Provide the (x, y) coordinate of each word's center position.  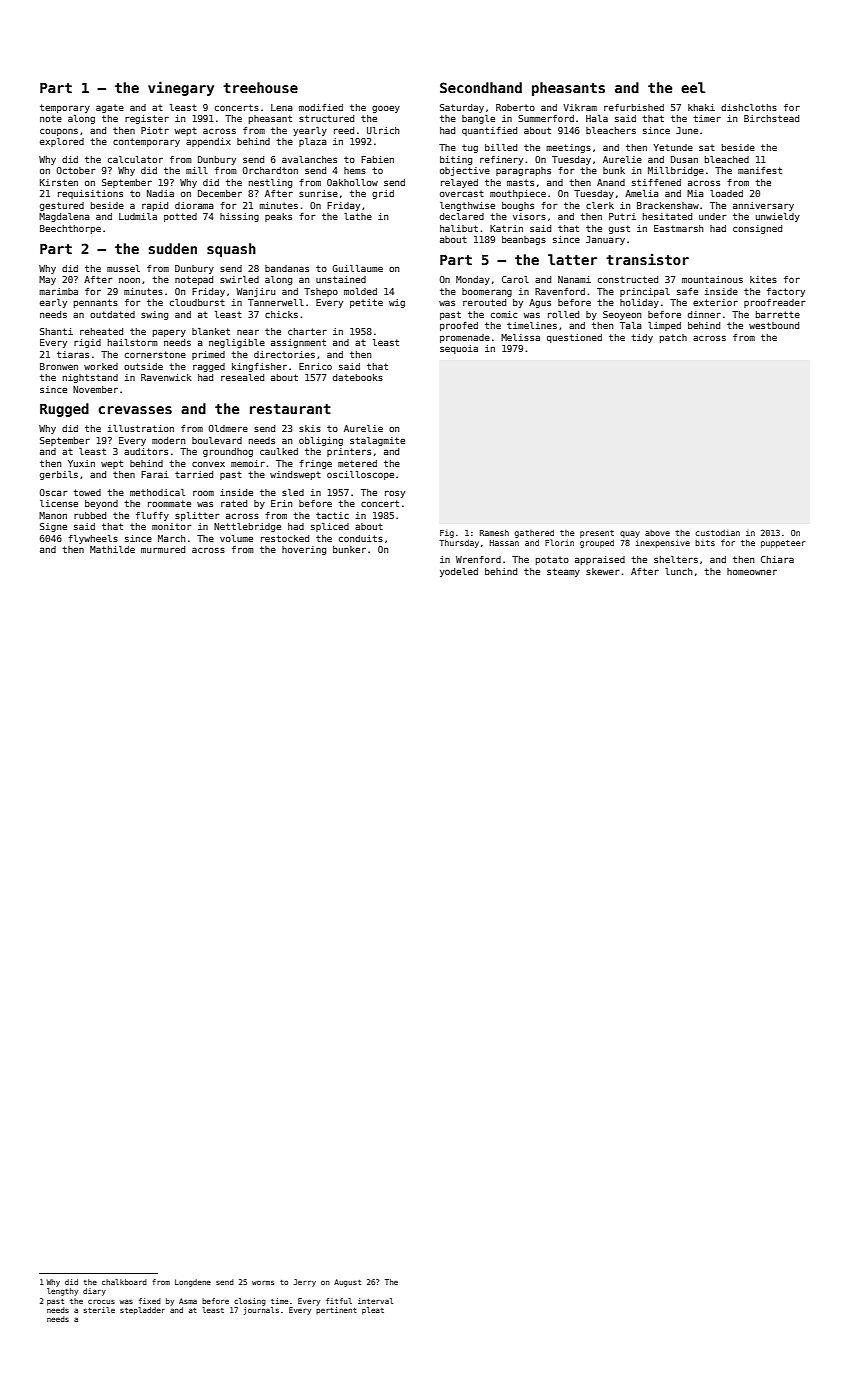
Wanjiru (255, 292)
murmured (163, 549)
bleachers (611, 130)
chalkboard (124, 1282)
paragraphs (523, 171)
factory (786, 292)
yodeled (459, 572)
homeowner (752, 571)
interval (375, 1301)
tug (470, 148)
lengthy (62, 1292)
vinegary (181, 88)
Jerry (305, 1283)
